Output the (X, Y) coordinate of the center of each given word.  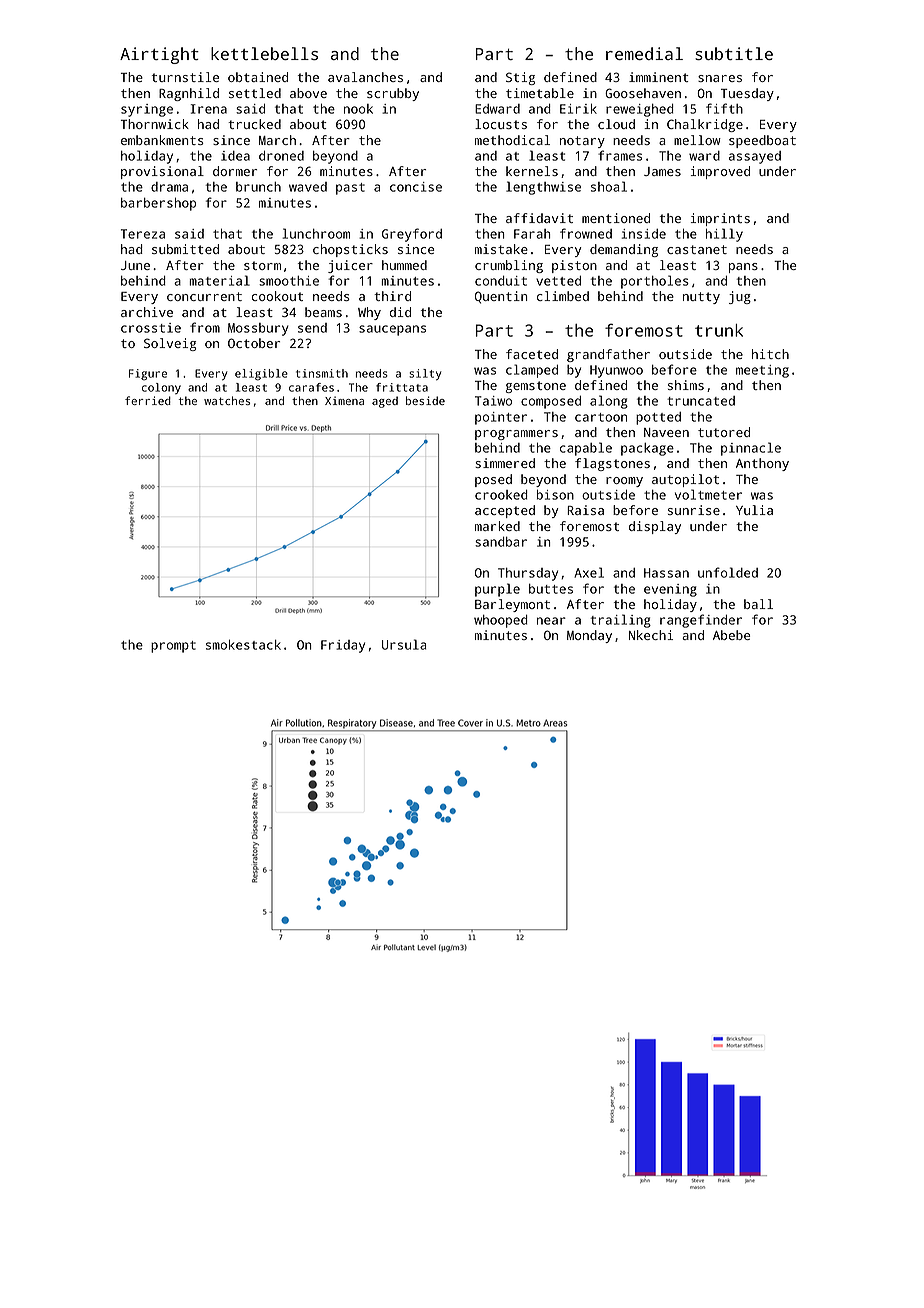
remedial (644, 53)
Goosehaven (643, 93)
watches (227, 400)
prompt (173, 647)
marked (497, 526)
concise (416, 187)
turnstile (185, 77)
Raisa (585, 510)
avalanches (365, 77)
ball (758, 604)
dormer (235, 171)
